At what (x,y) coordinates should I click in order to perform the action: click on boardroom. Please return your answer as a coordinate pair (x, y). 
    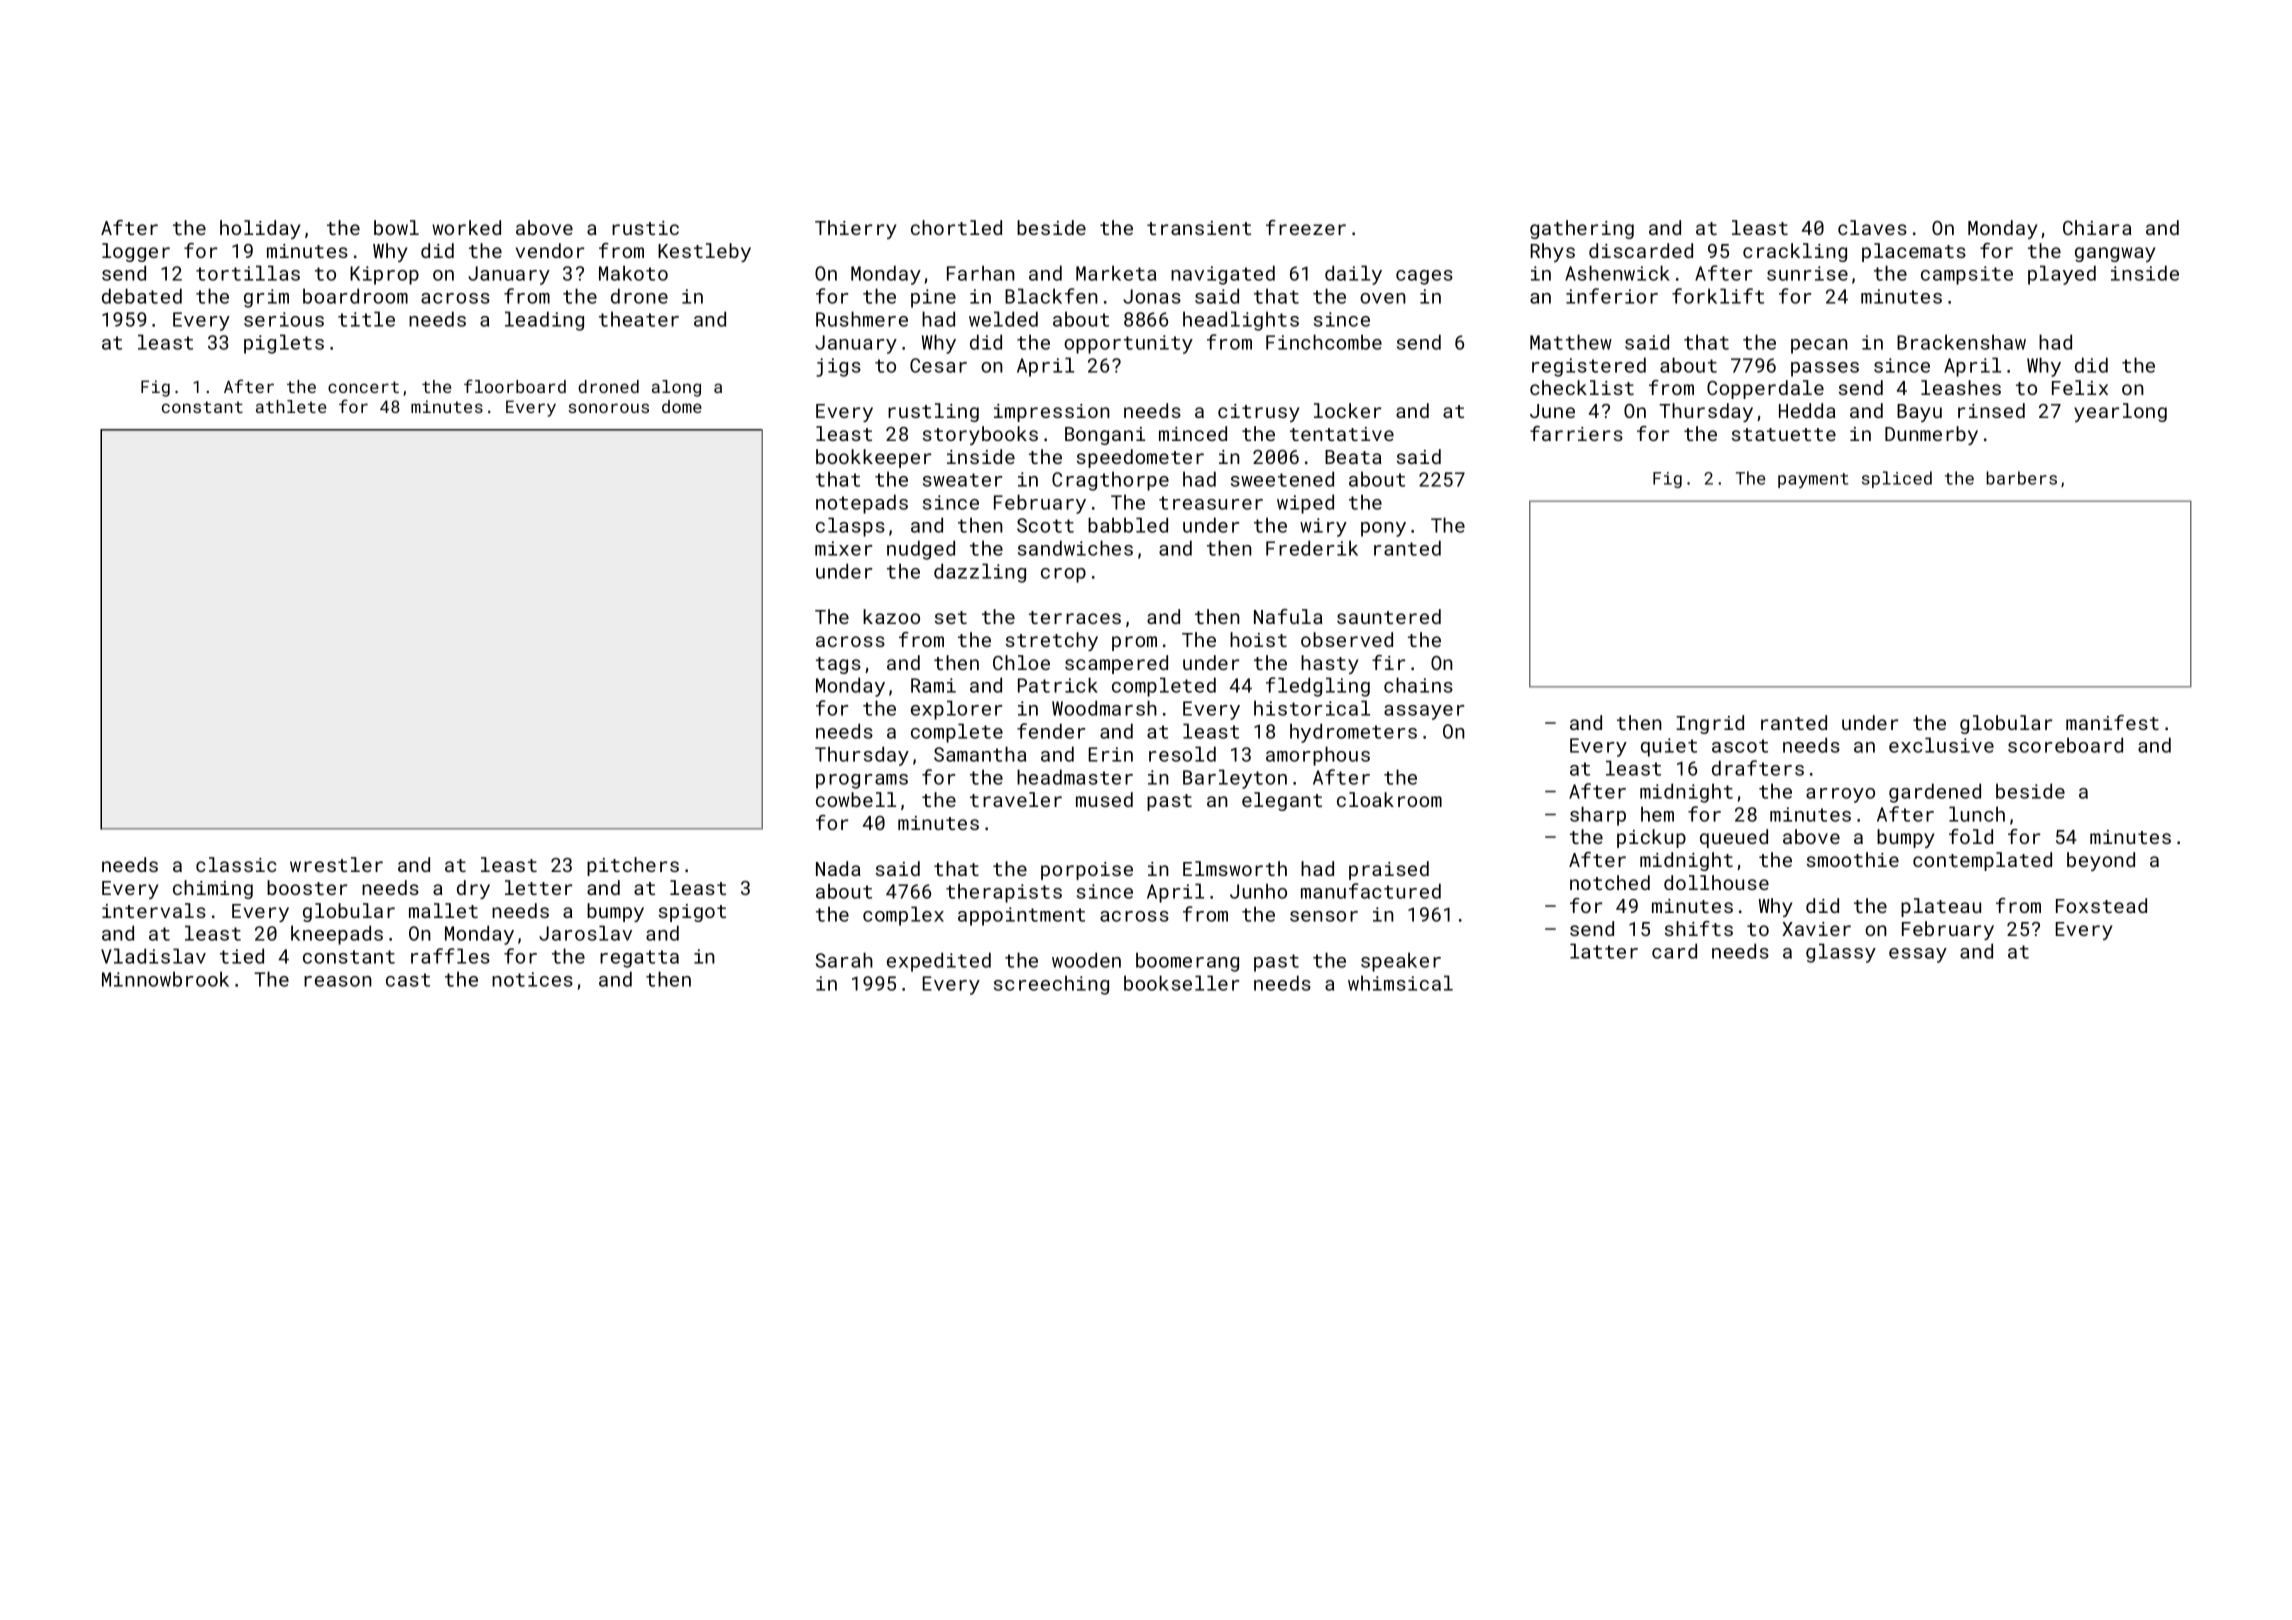
    Looking at the image, I should click on (355, 296).
